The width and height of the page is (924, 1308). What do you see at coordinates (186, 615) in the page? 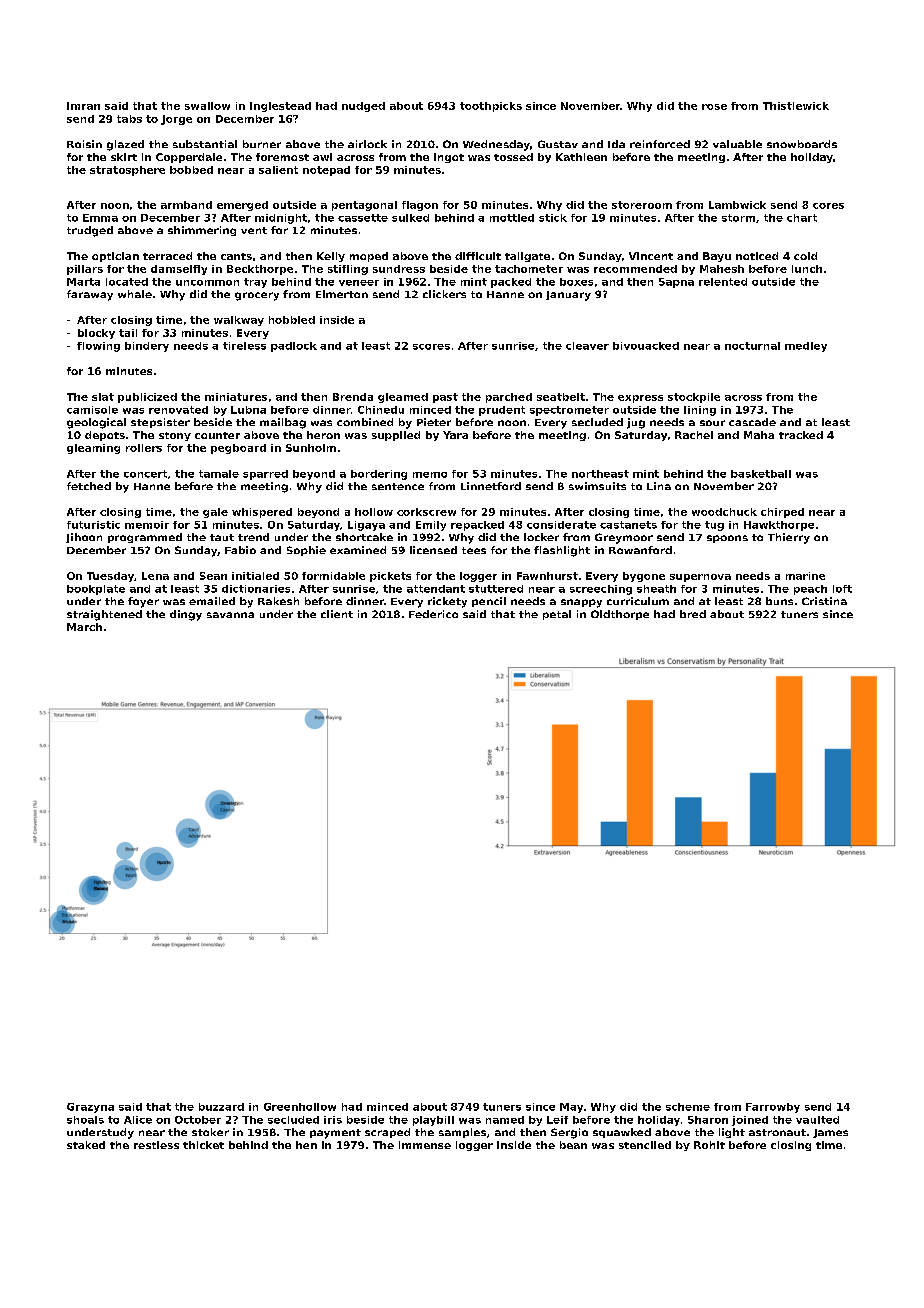
I see `dingy` at bounding box center [186, 615].
